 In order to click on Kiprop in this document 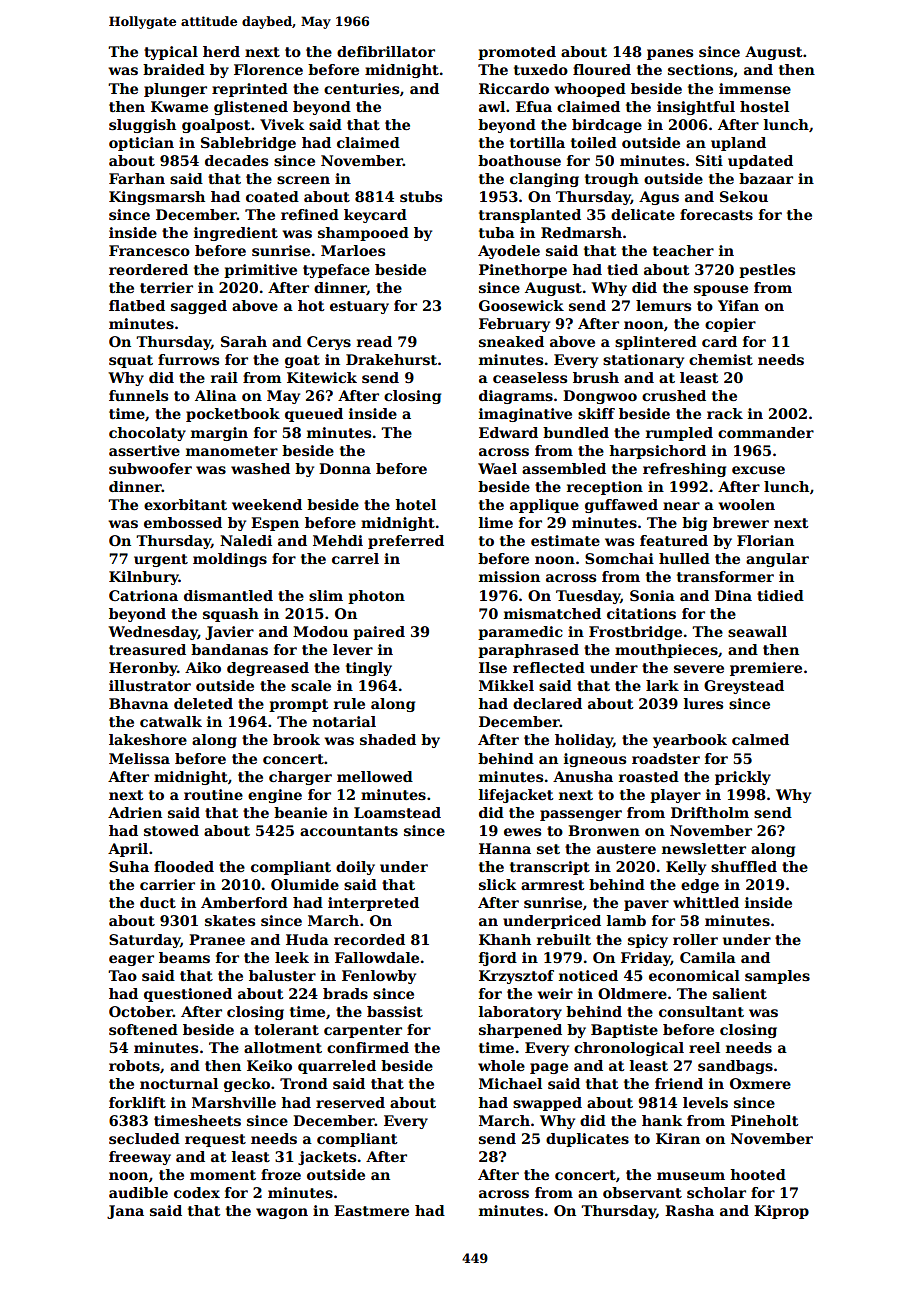, I will do `click(781, 1212)`.
